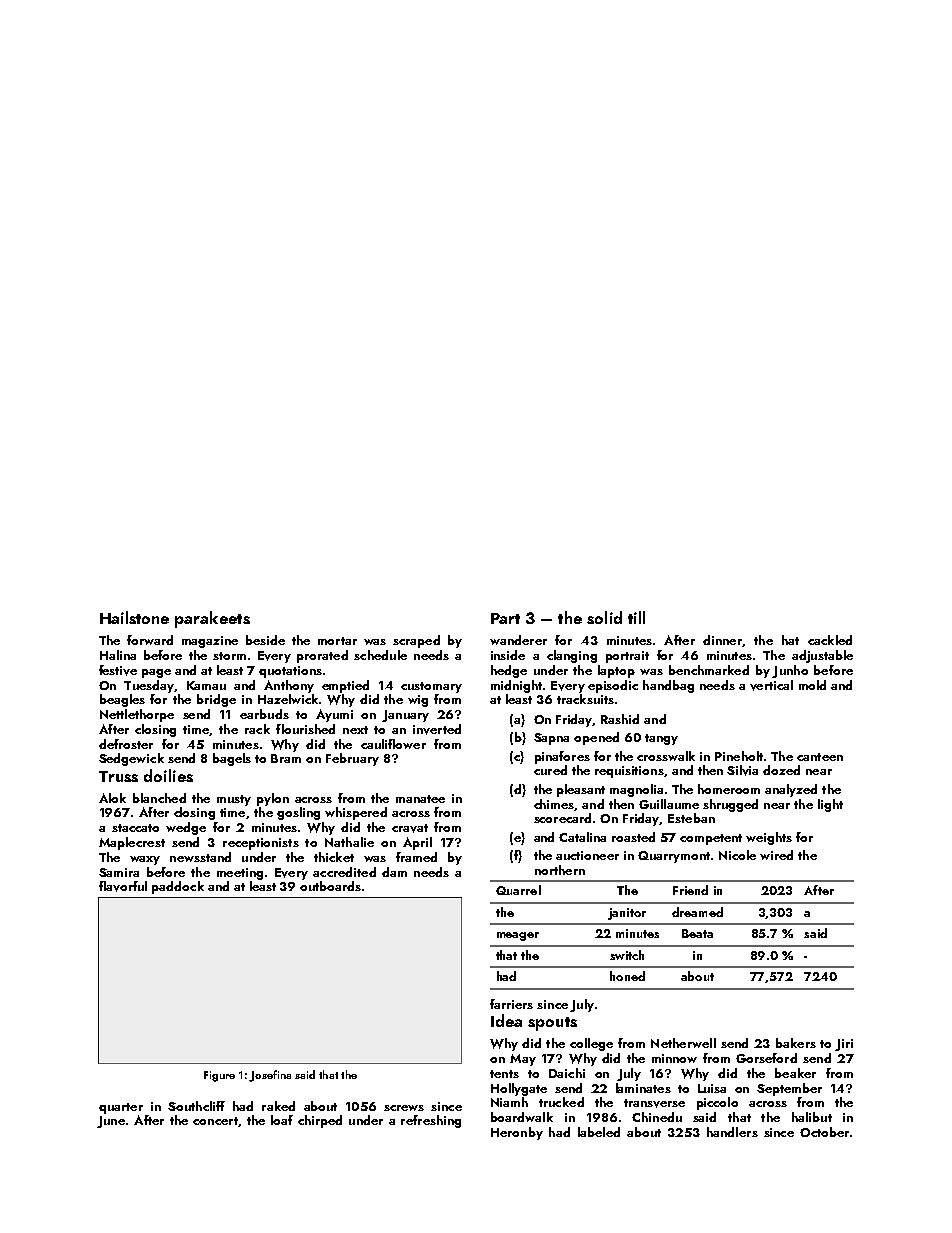  I want to click on parakeets, so click(212, 619).
